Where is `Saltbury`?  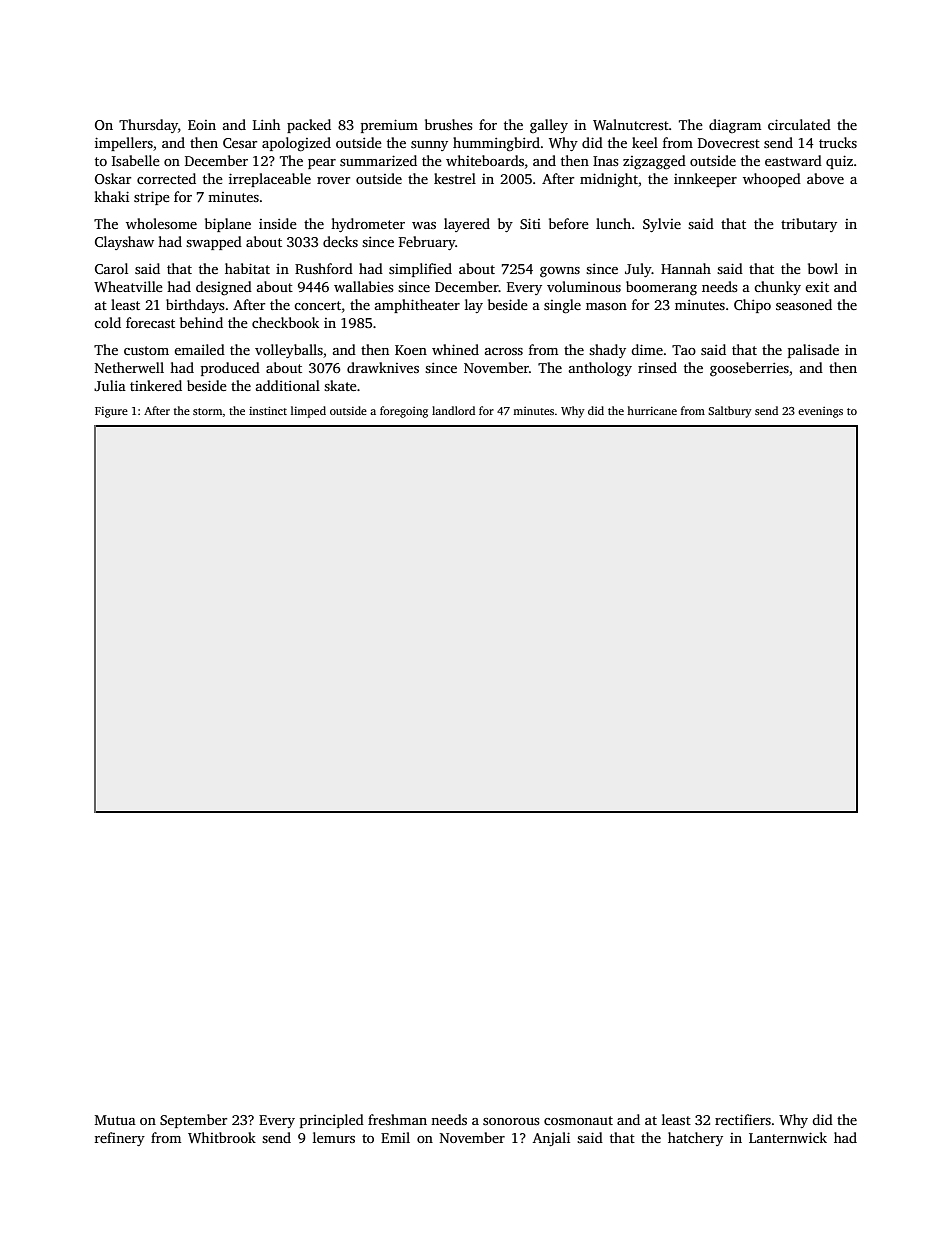
Saltbury is located at coordinates (729, 412).
